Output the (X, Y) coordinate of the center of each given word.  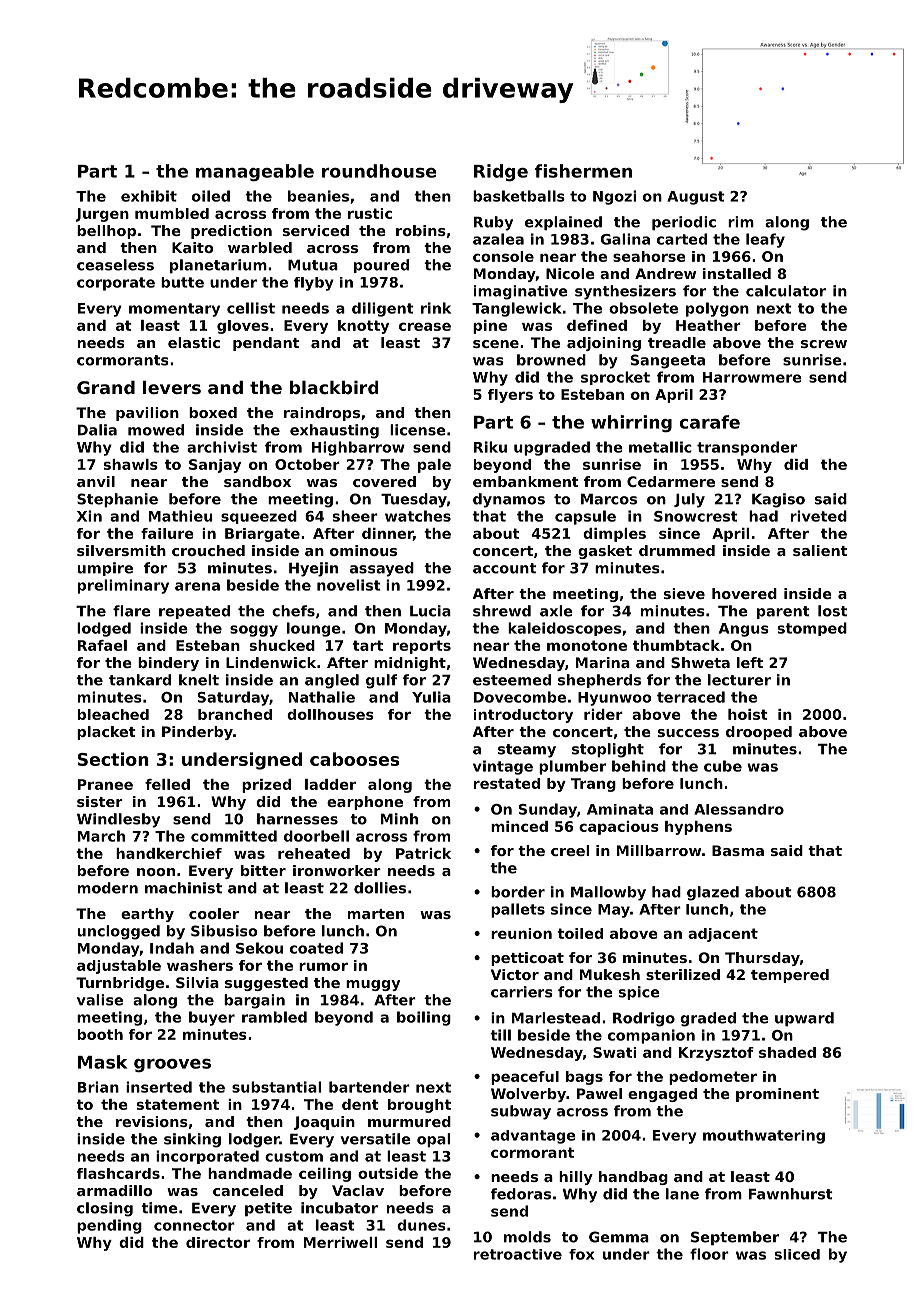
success (688, 733)
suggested (266, 984)
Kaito (192, 247)
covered (384, 481)
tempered (790, 976)
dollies (380, 888)
